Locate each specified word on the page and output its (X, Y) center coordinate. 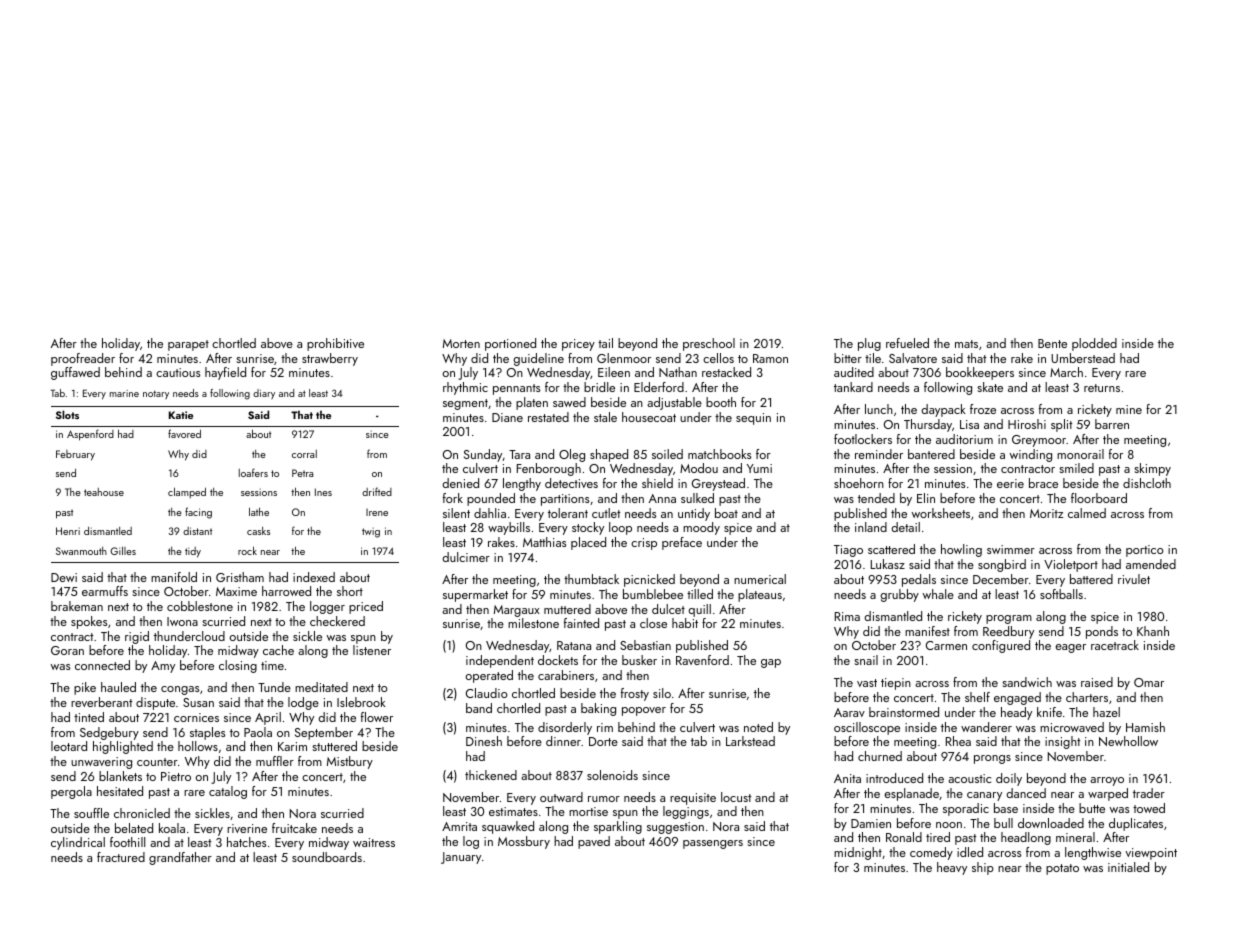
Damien (871, 823)
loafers (253, 472)
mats (966, 344)
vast (867, 683)
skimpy (1152, 469)
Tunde (274, 687)
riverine (247, 828)
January (461, 858)
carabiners (566, 675)
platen (532, 403)
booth (721, 402)
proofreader (83, 359)
